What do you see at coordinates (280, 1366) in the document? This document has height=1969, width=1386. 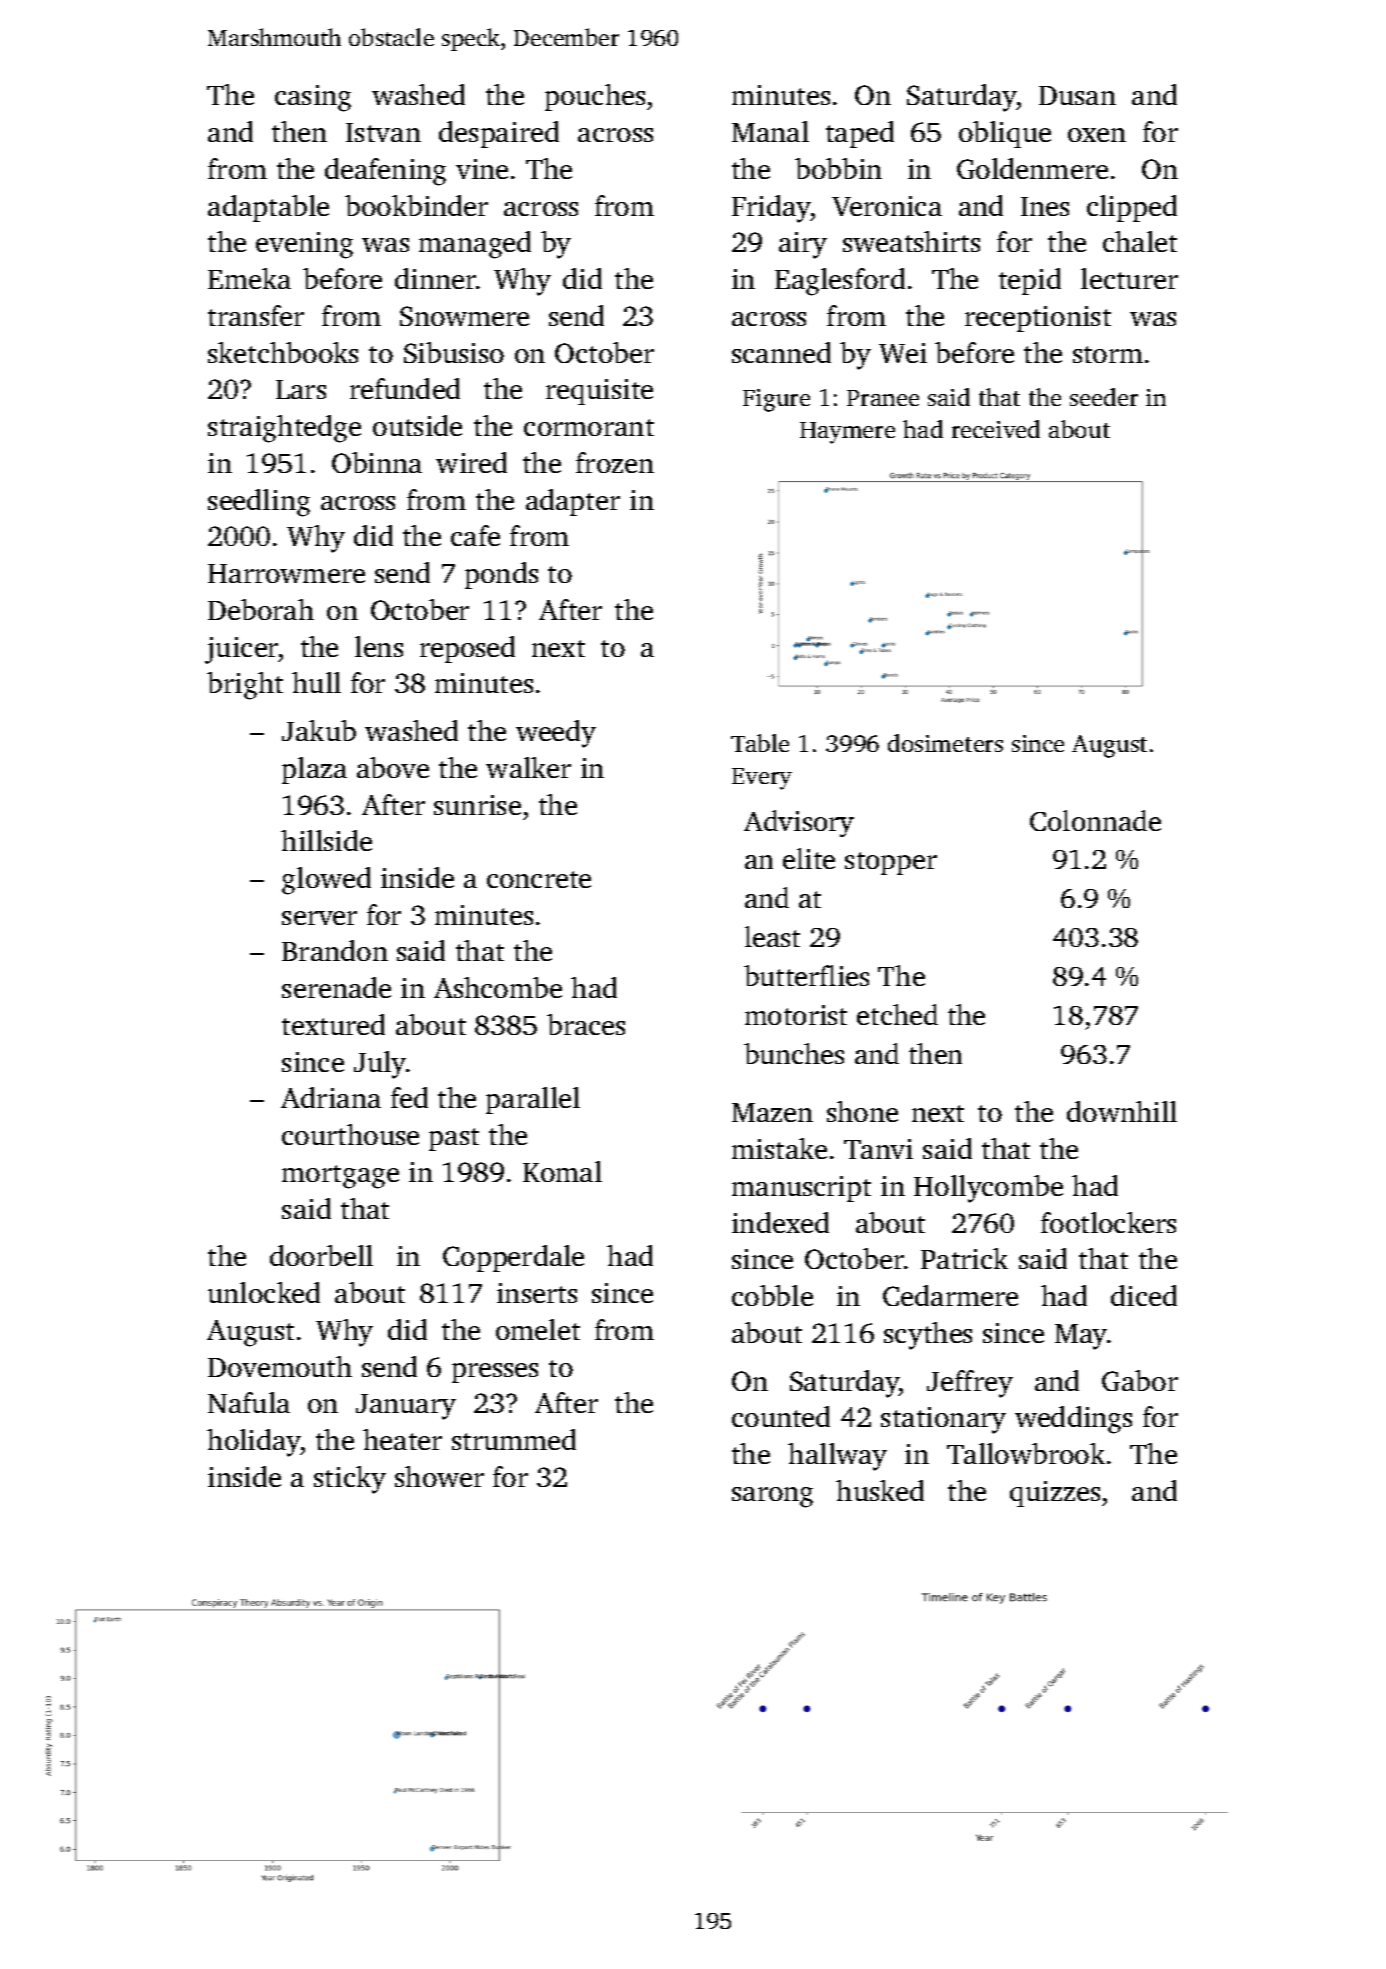 I see `Dovemouth` at bounding box center [280, 1366].
